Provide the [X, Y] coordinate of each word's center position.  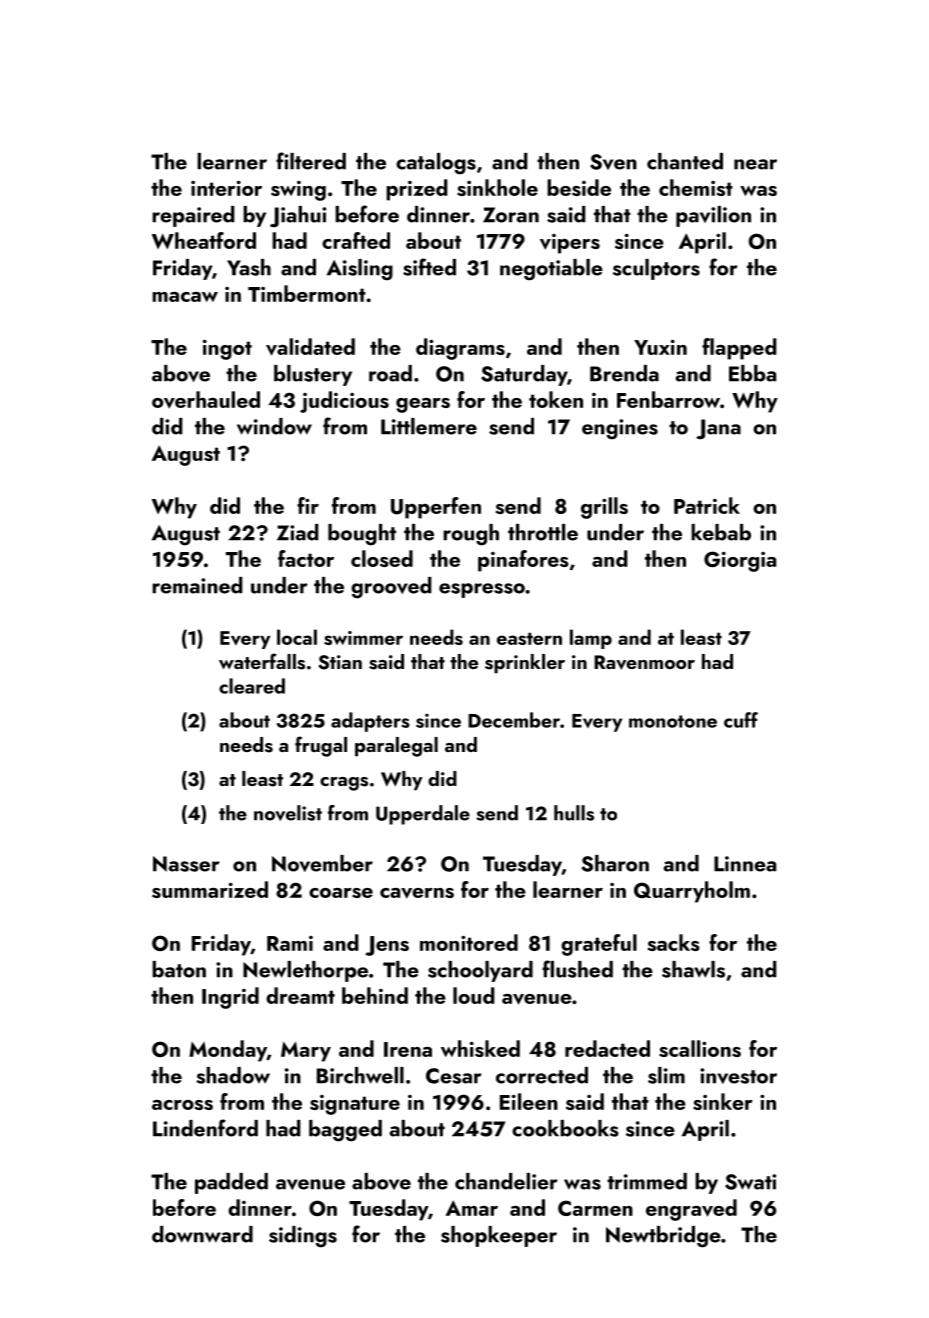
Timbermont [307, 293]
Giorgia [740, 561]
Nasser [186, 864]
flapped [739, 349]
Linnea [745, 864]
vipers [570, 244]
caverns [417, 893]
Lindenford [205, 1128]
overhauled [206, 400]
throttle [543, 532]
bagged [345, 1131]
